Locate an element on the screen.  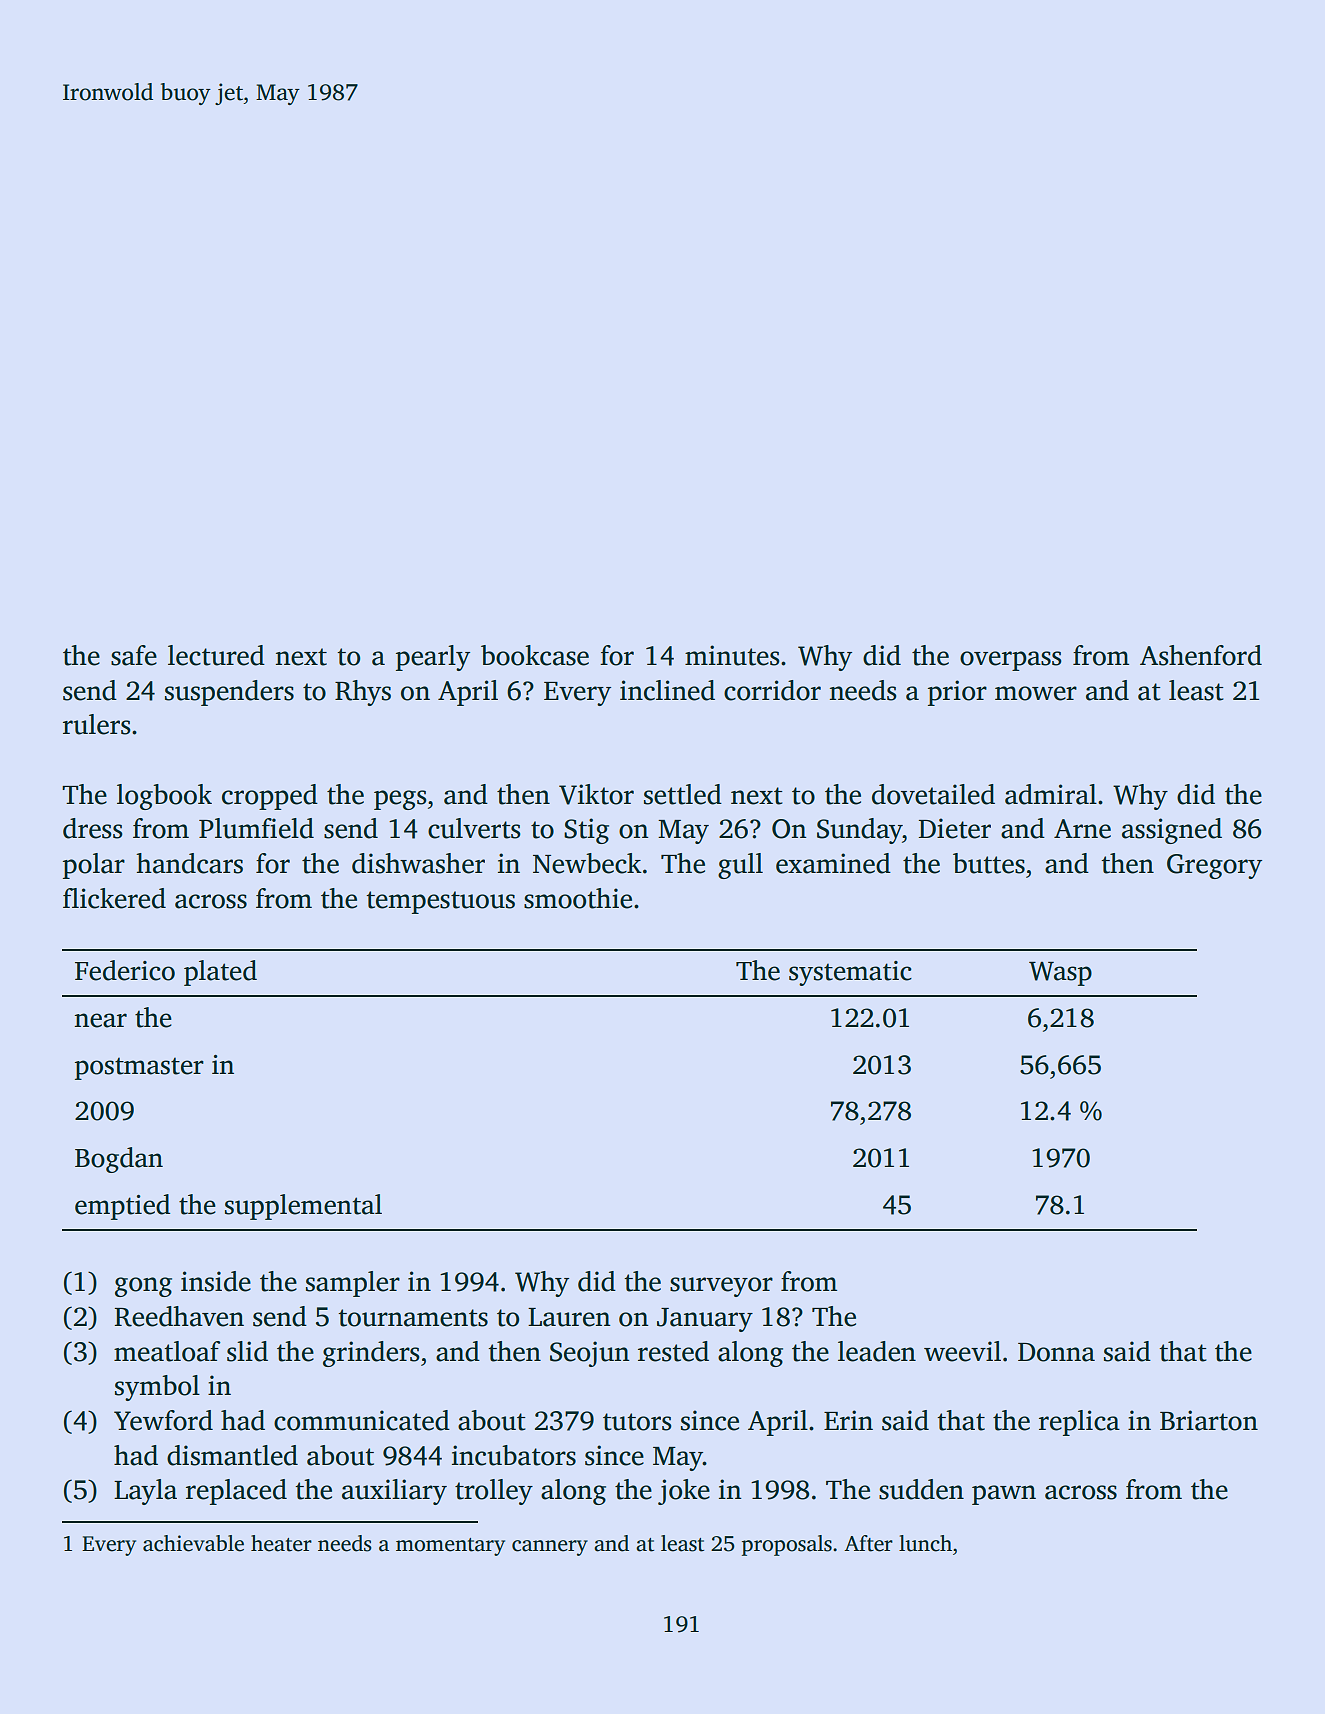
near is located at coordinates (101, 1020).
